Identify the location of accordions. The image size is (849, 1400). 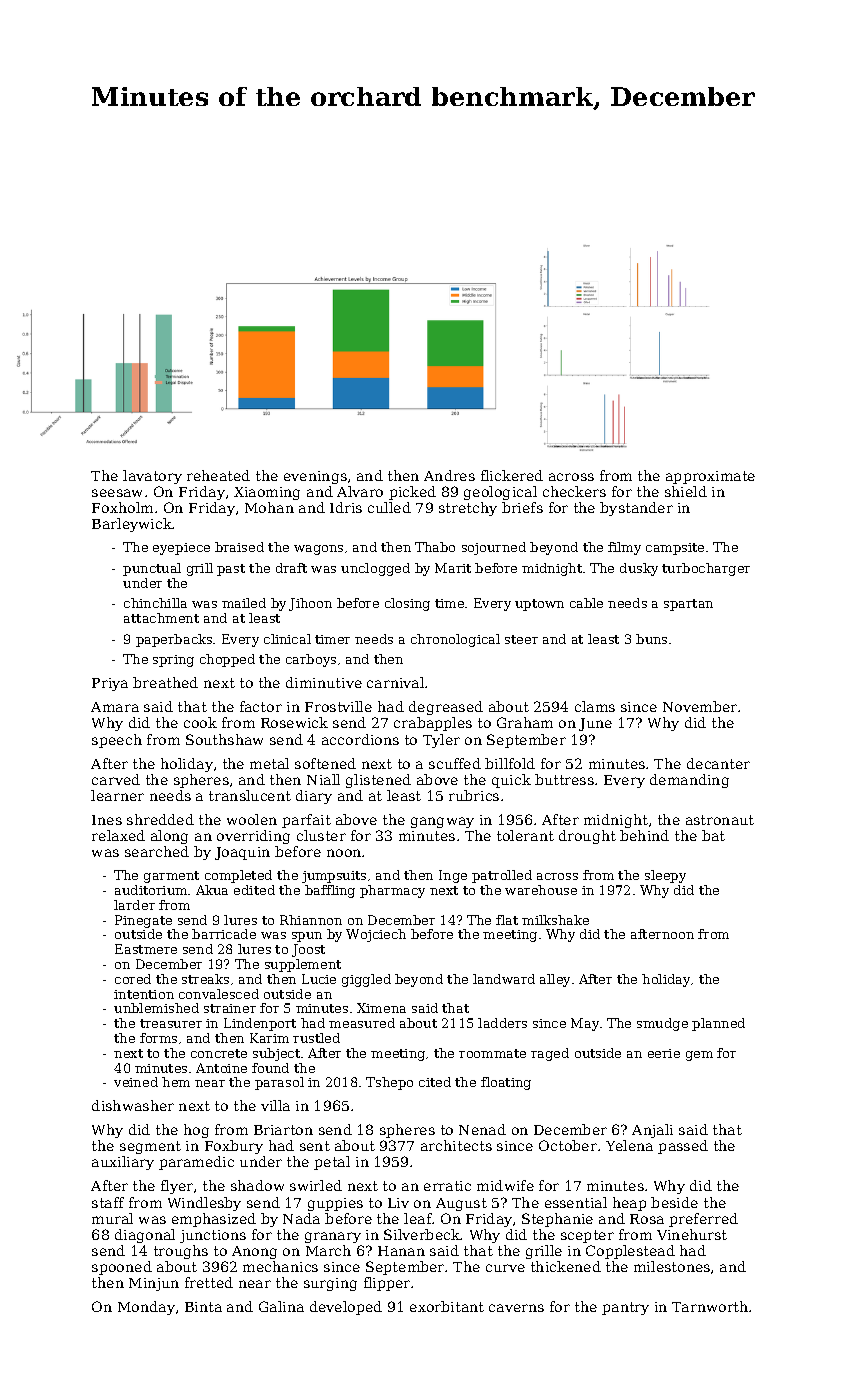
(360, 739).
